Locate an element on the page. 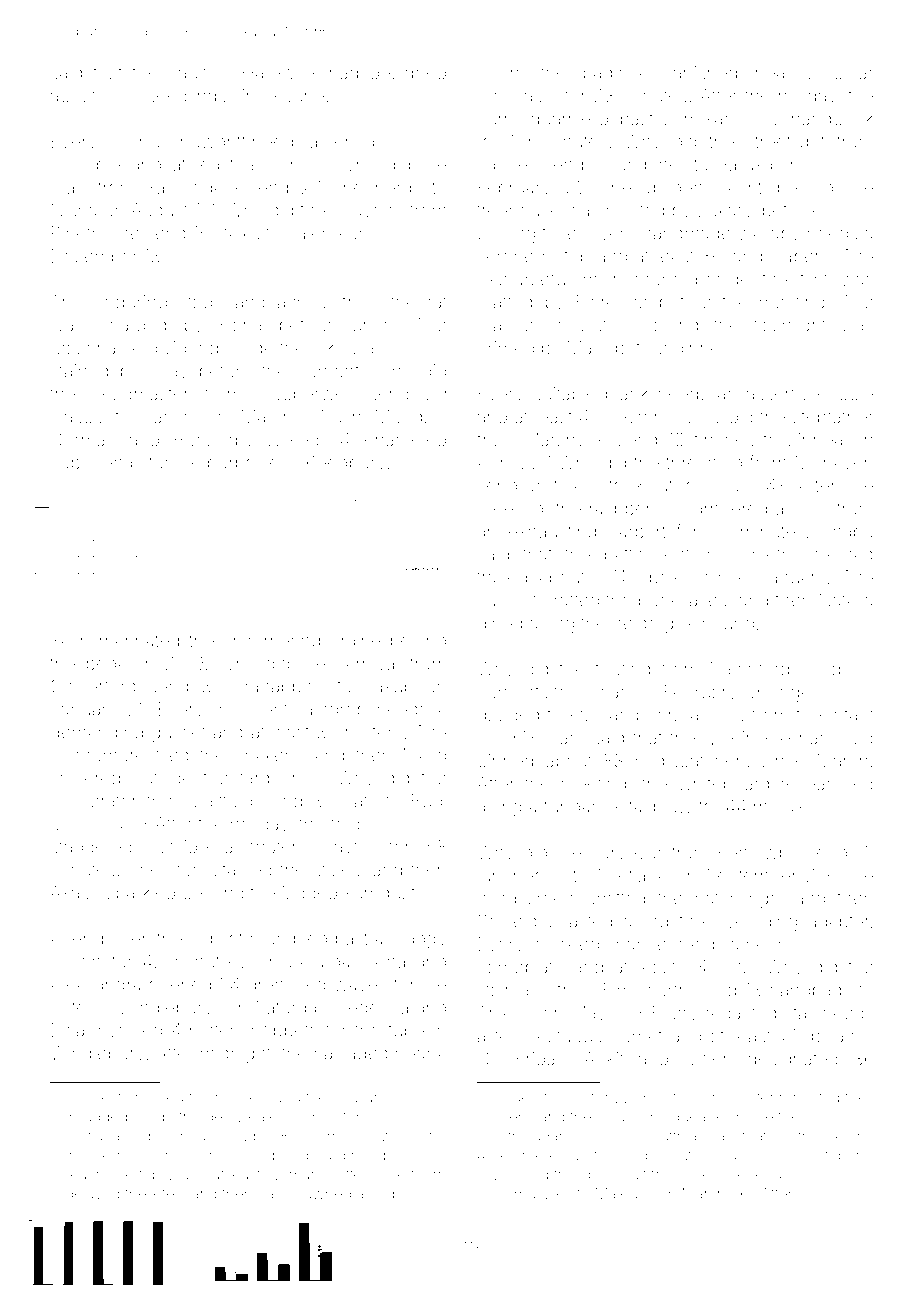  Cherrymarsh is located at coordinates (128, 1156).
